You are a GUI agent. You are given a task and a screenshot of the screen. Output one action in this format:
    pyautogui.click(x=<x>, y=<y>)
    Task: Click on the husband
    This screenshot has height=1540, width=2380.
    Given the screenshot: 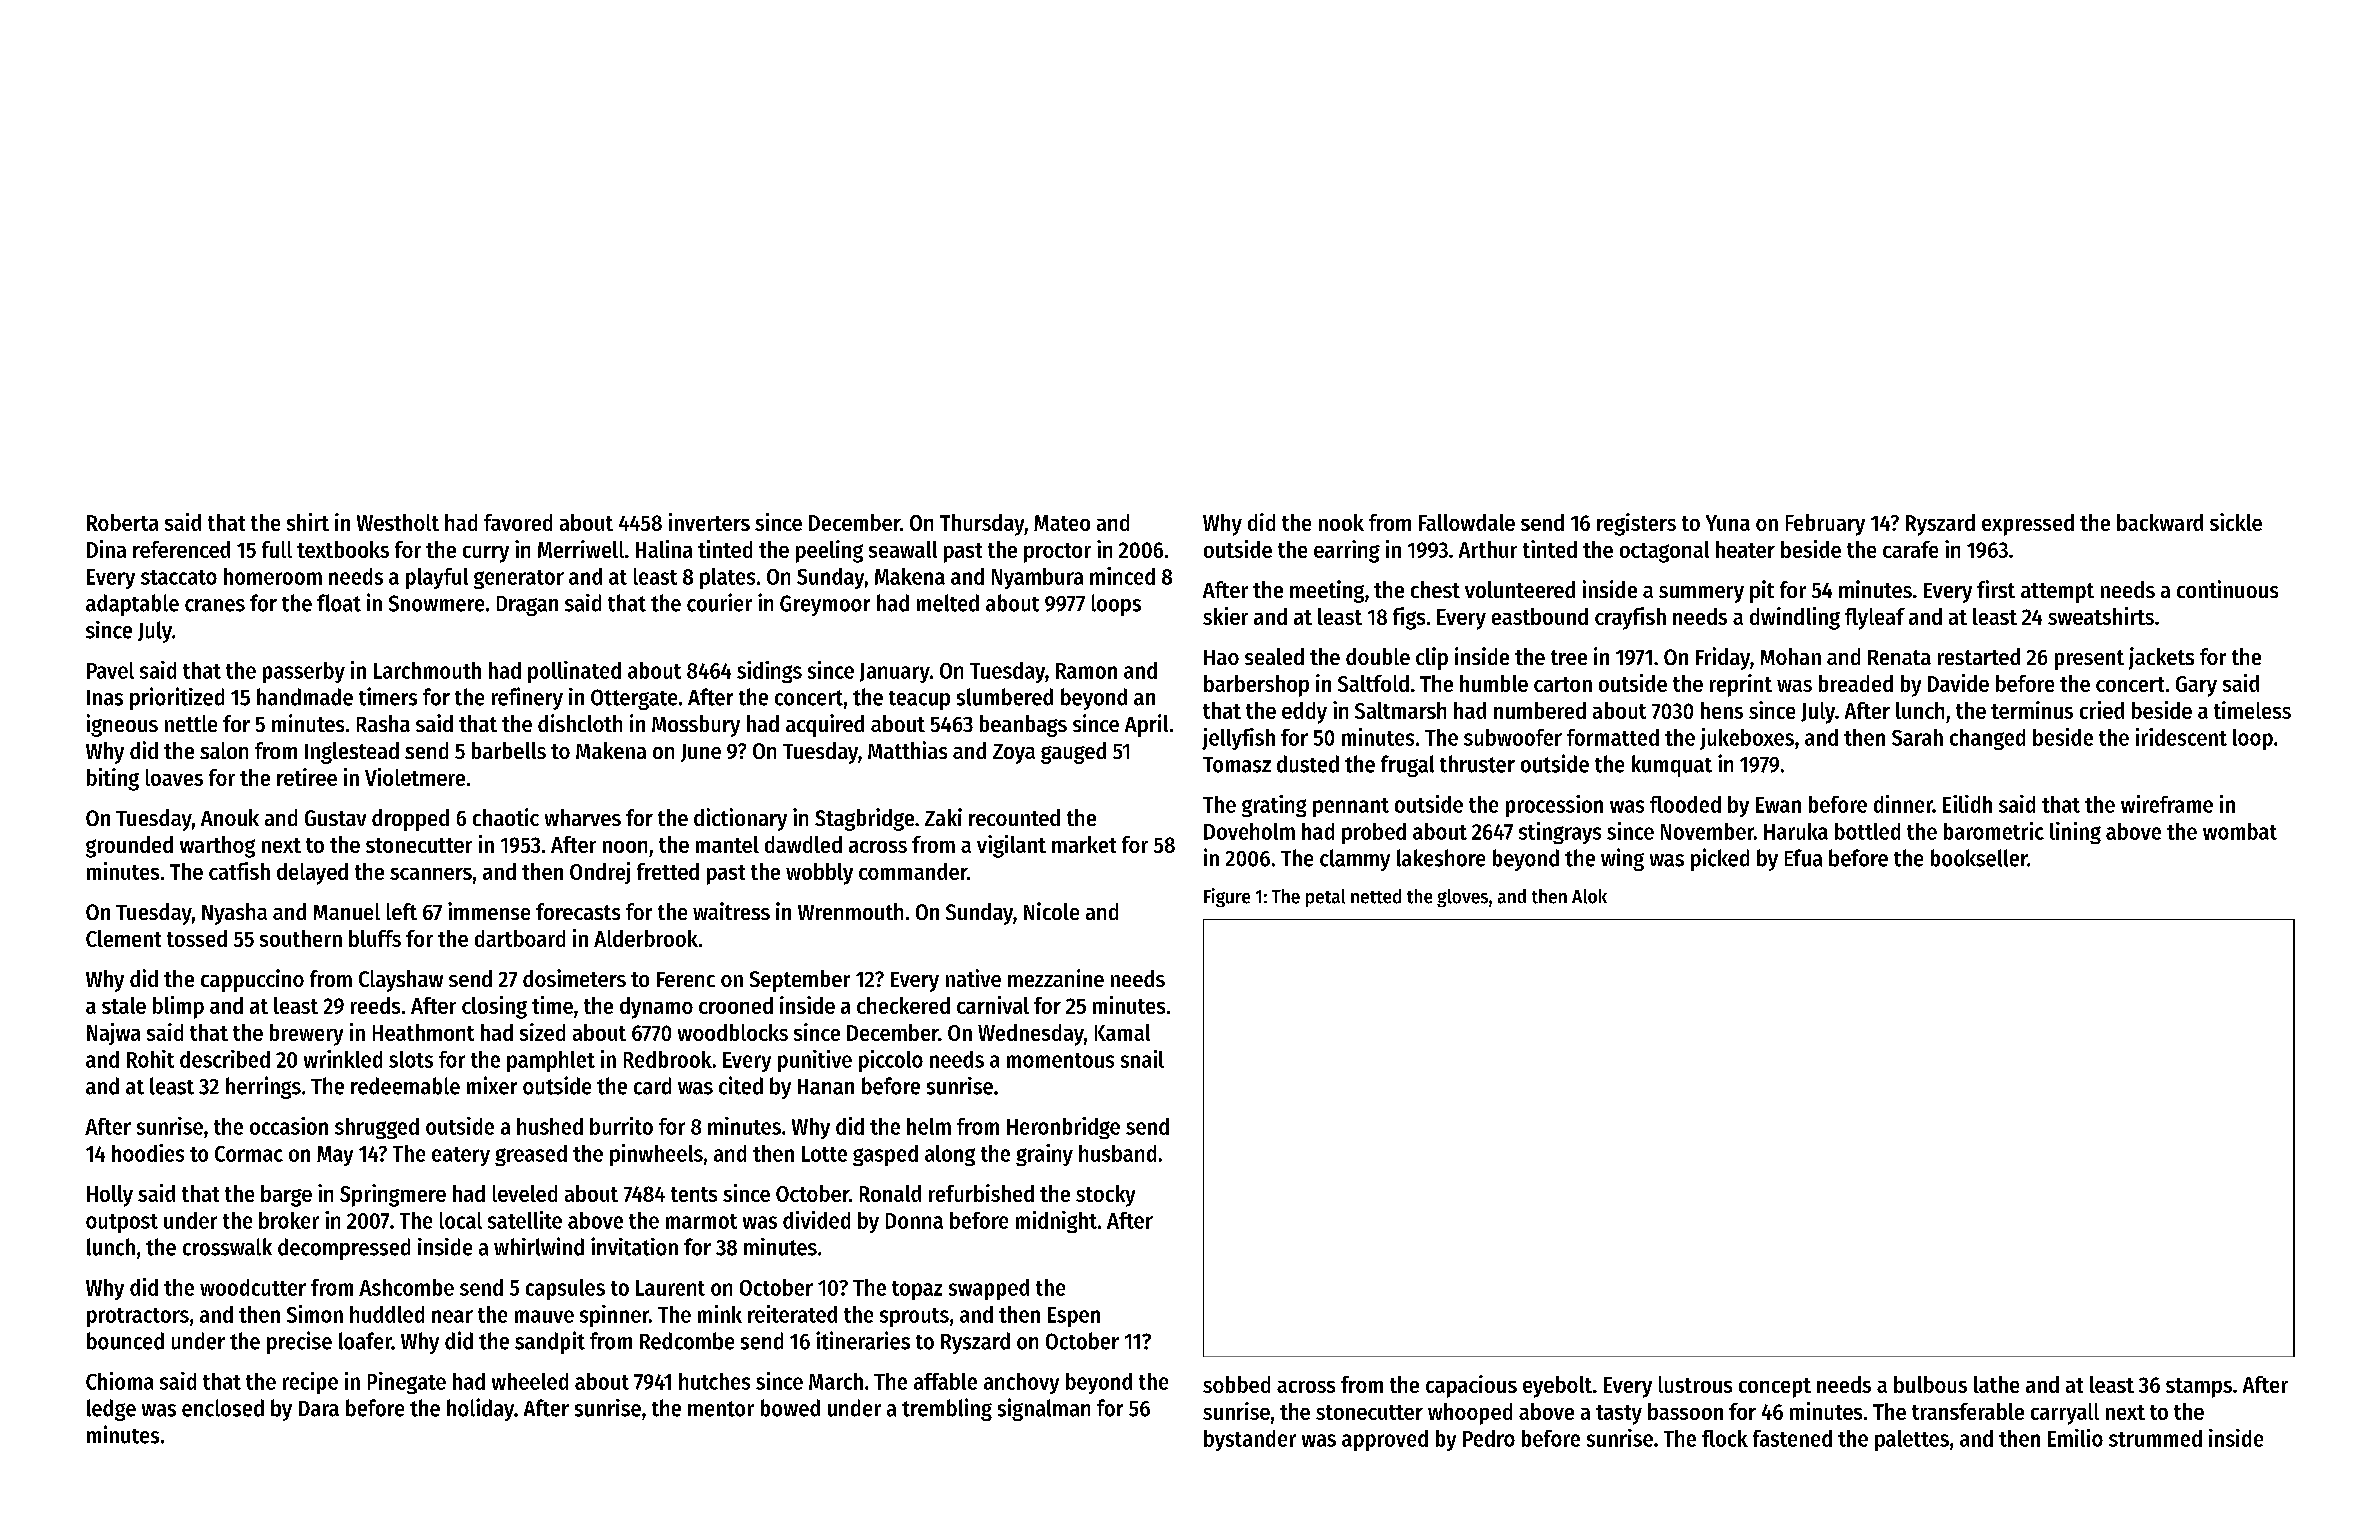 What is the action you would take?
    pyautogui.click(x=1117, y=1153)
